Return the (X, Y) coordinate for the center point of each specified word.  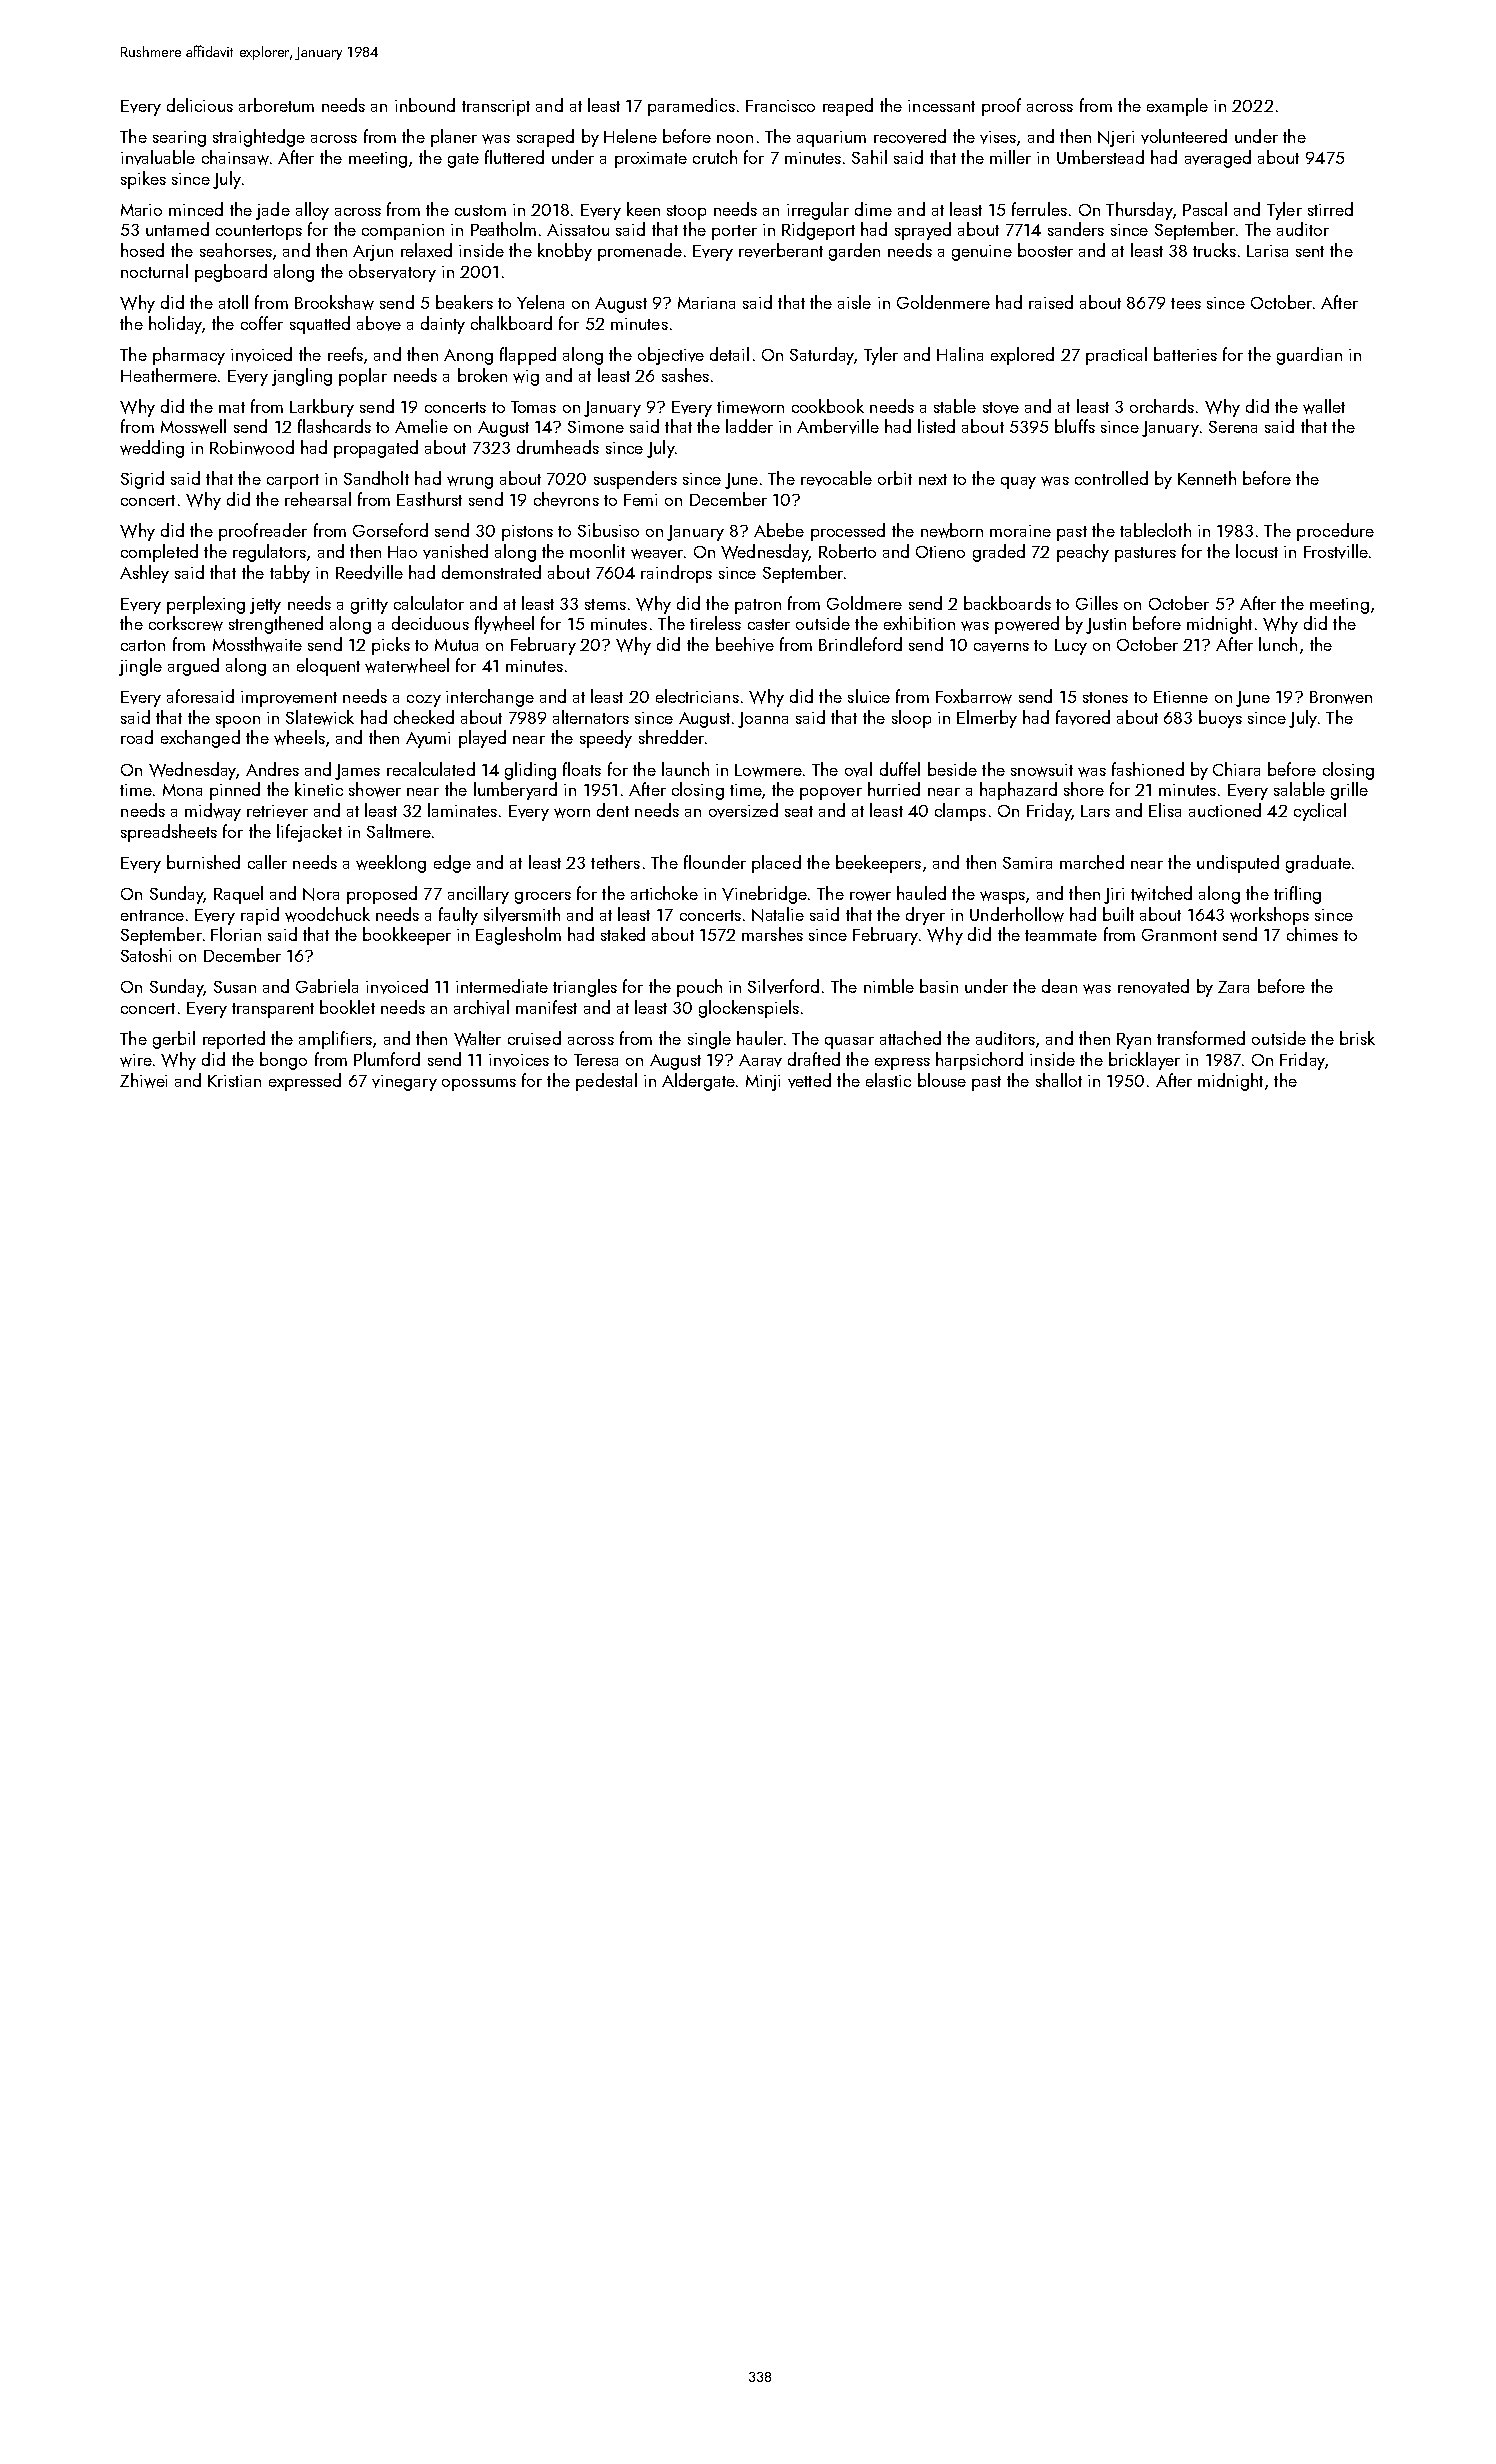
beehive (745, 644)
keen (643, 209)
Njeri (1116, 139)
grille (1349, 791)
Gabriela (327, 986)
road (137, 737)
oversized (743, 810)
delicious (200, 105)
